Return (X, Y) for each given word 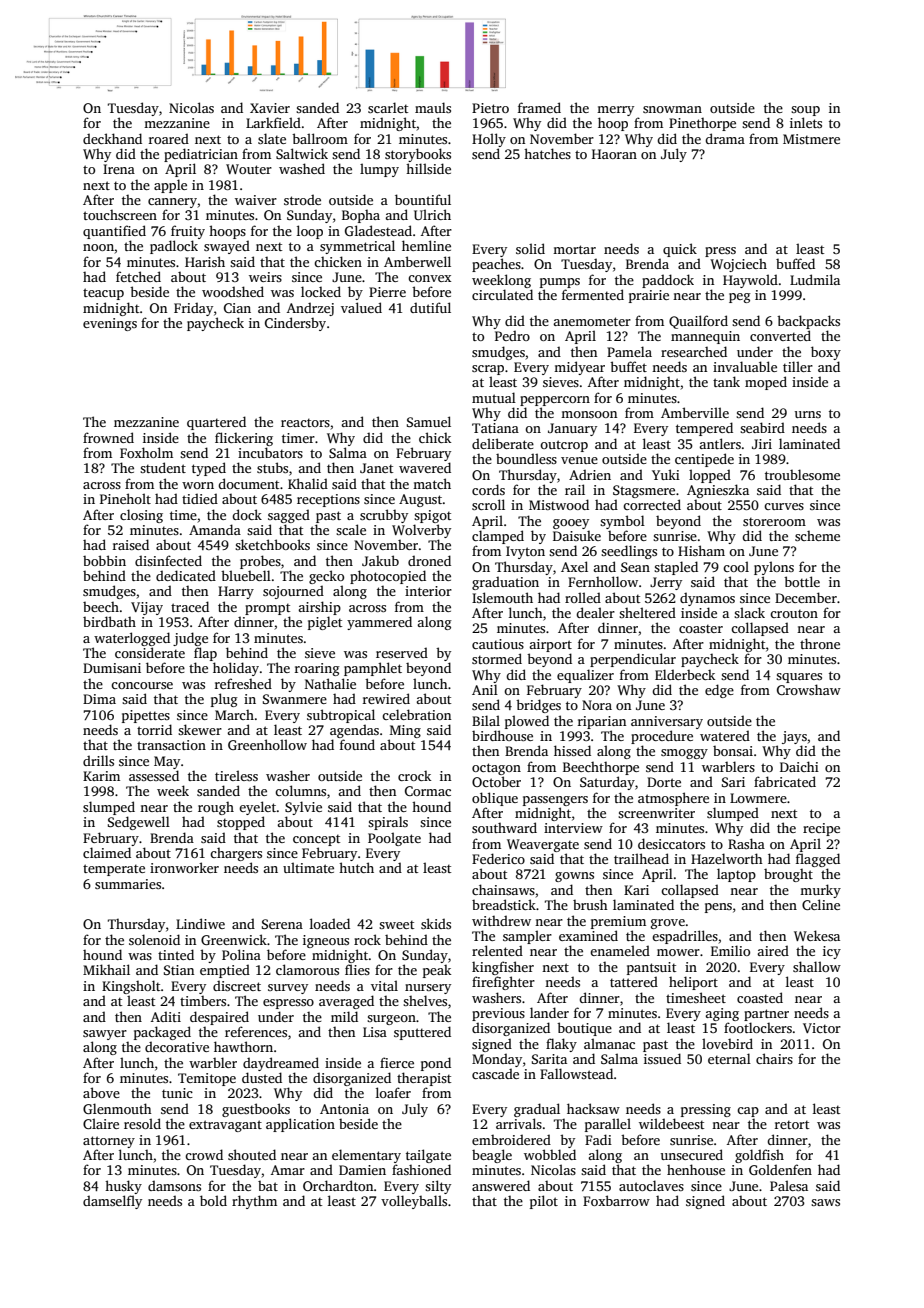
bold (213, 1200)
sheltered (647, 612)
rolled (583, 597)
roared (169, 138)
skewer (200, 729)
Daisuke (577, 536)
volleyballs (414, 1202)
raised (131, 544)
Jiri (762, 444)
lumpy (379, 170)
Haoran (614, 154)
